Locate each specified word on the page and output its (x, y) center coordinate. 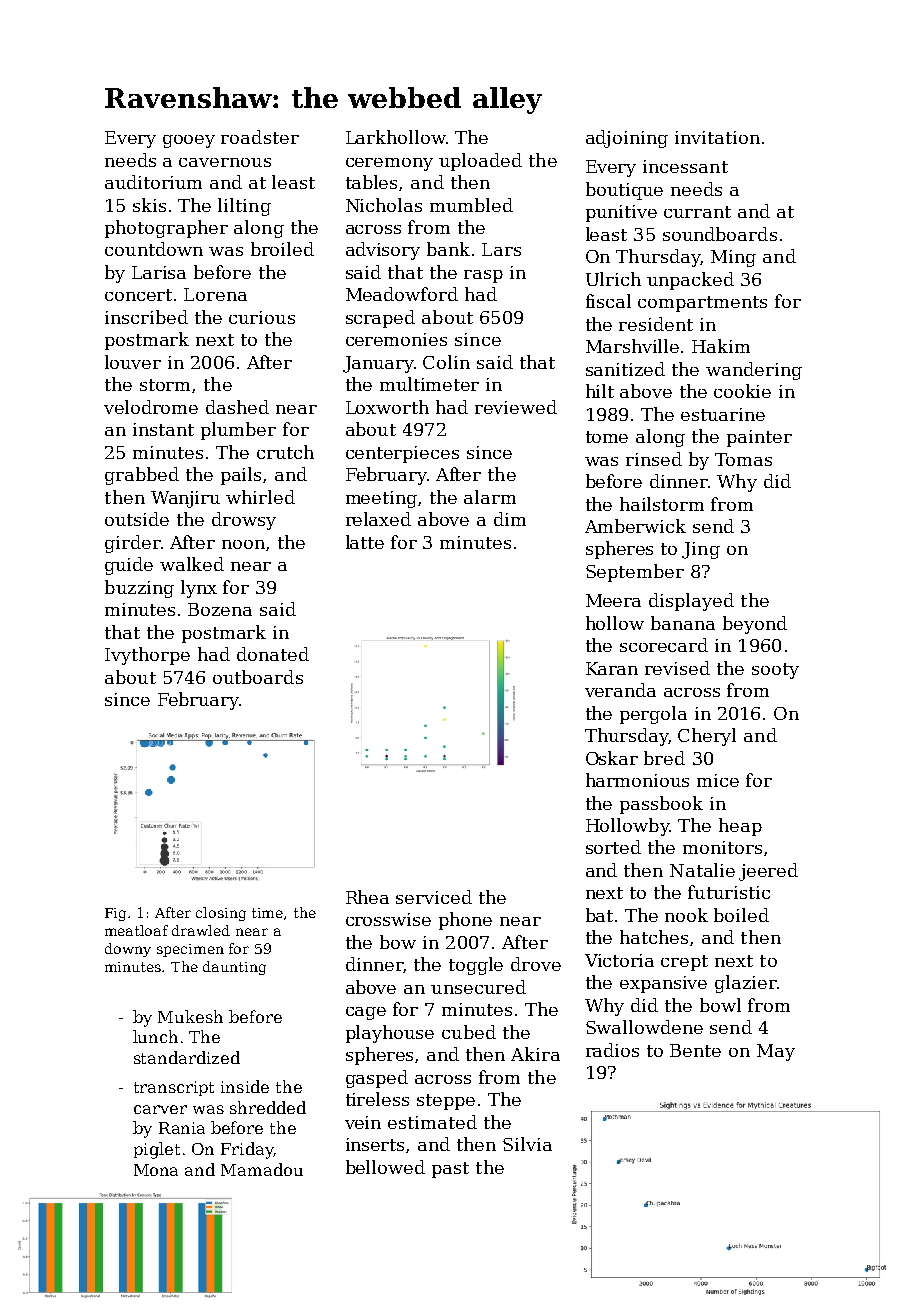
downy (128, 950)
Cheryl (707, 737)
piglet (157, 1150)
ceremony (389, 164)
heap (740, 827)
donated (273, 654)
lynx (199, 589)
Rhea (367, 897)
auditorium (153, 182)
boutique (624, 191)
